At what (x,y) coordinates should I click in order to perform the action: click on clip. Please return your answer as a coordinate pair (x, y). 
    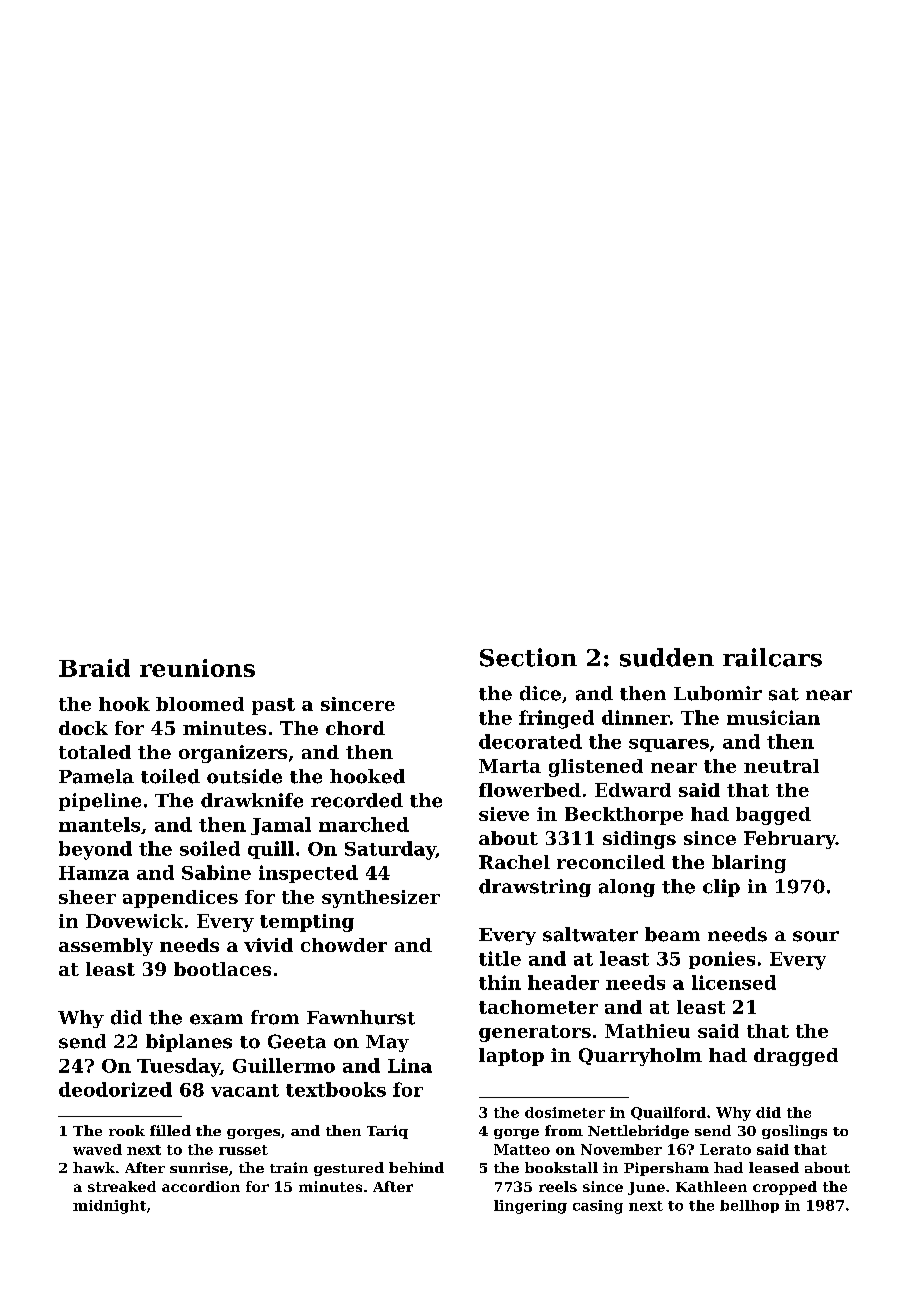
    Looking at the image, I should click on (721, 888).
